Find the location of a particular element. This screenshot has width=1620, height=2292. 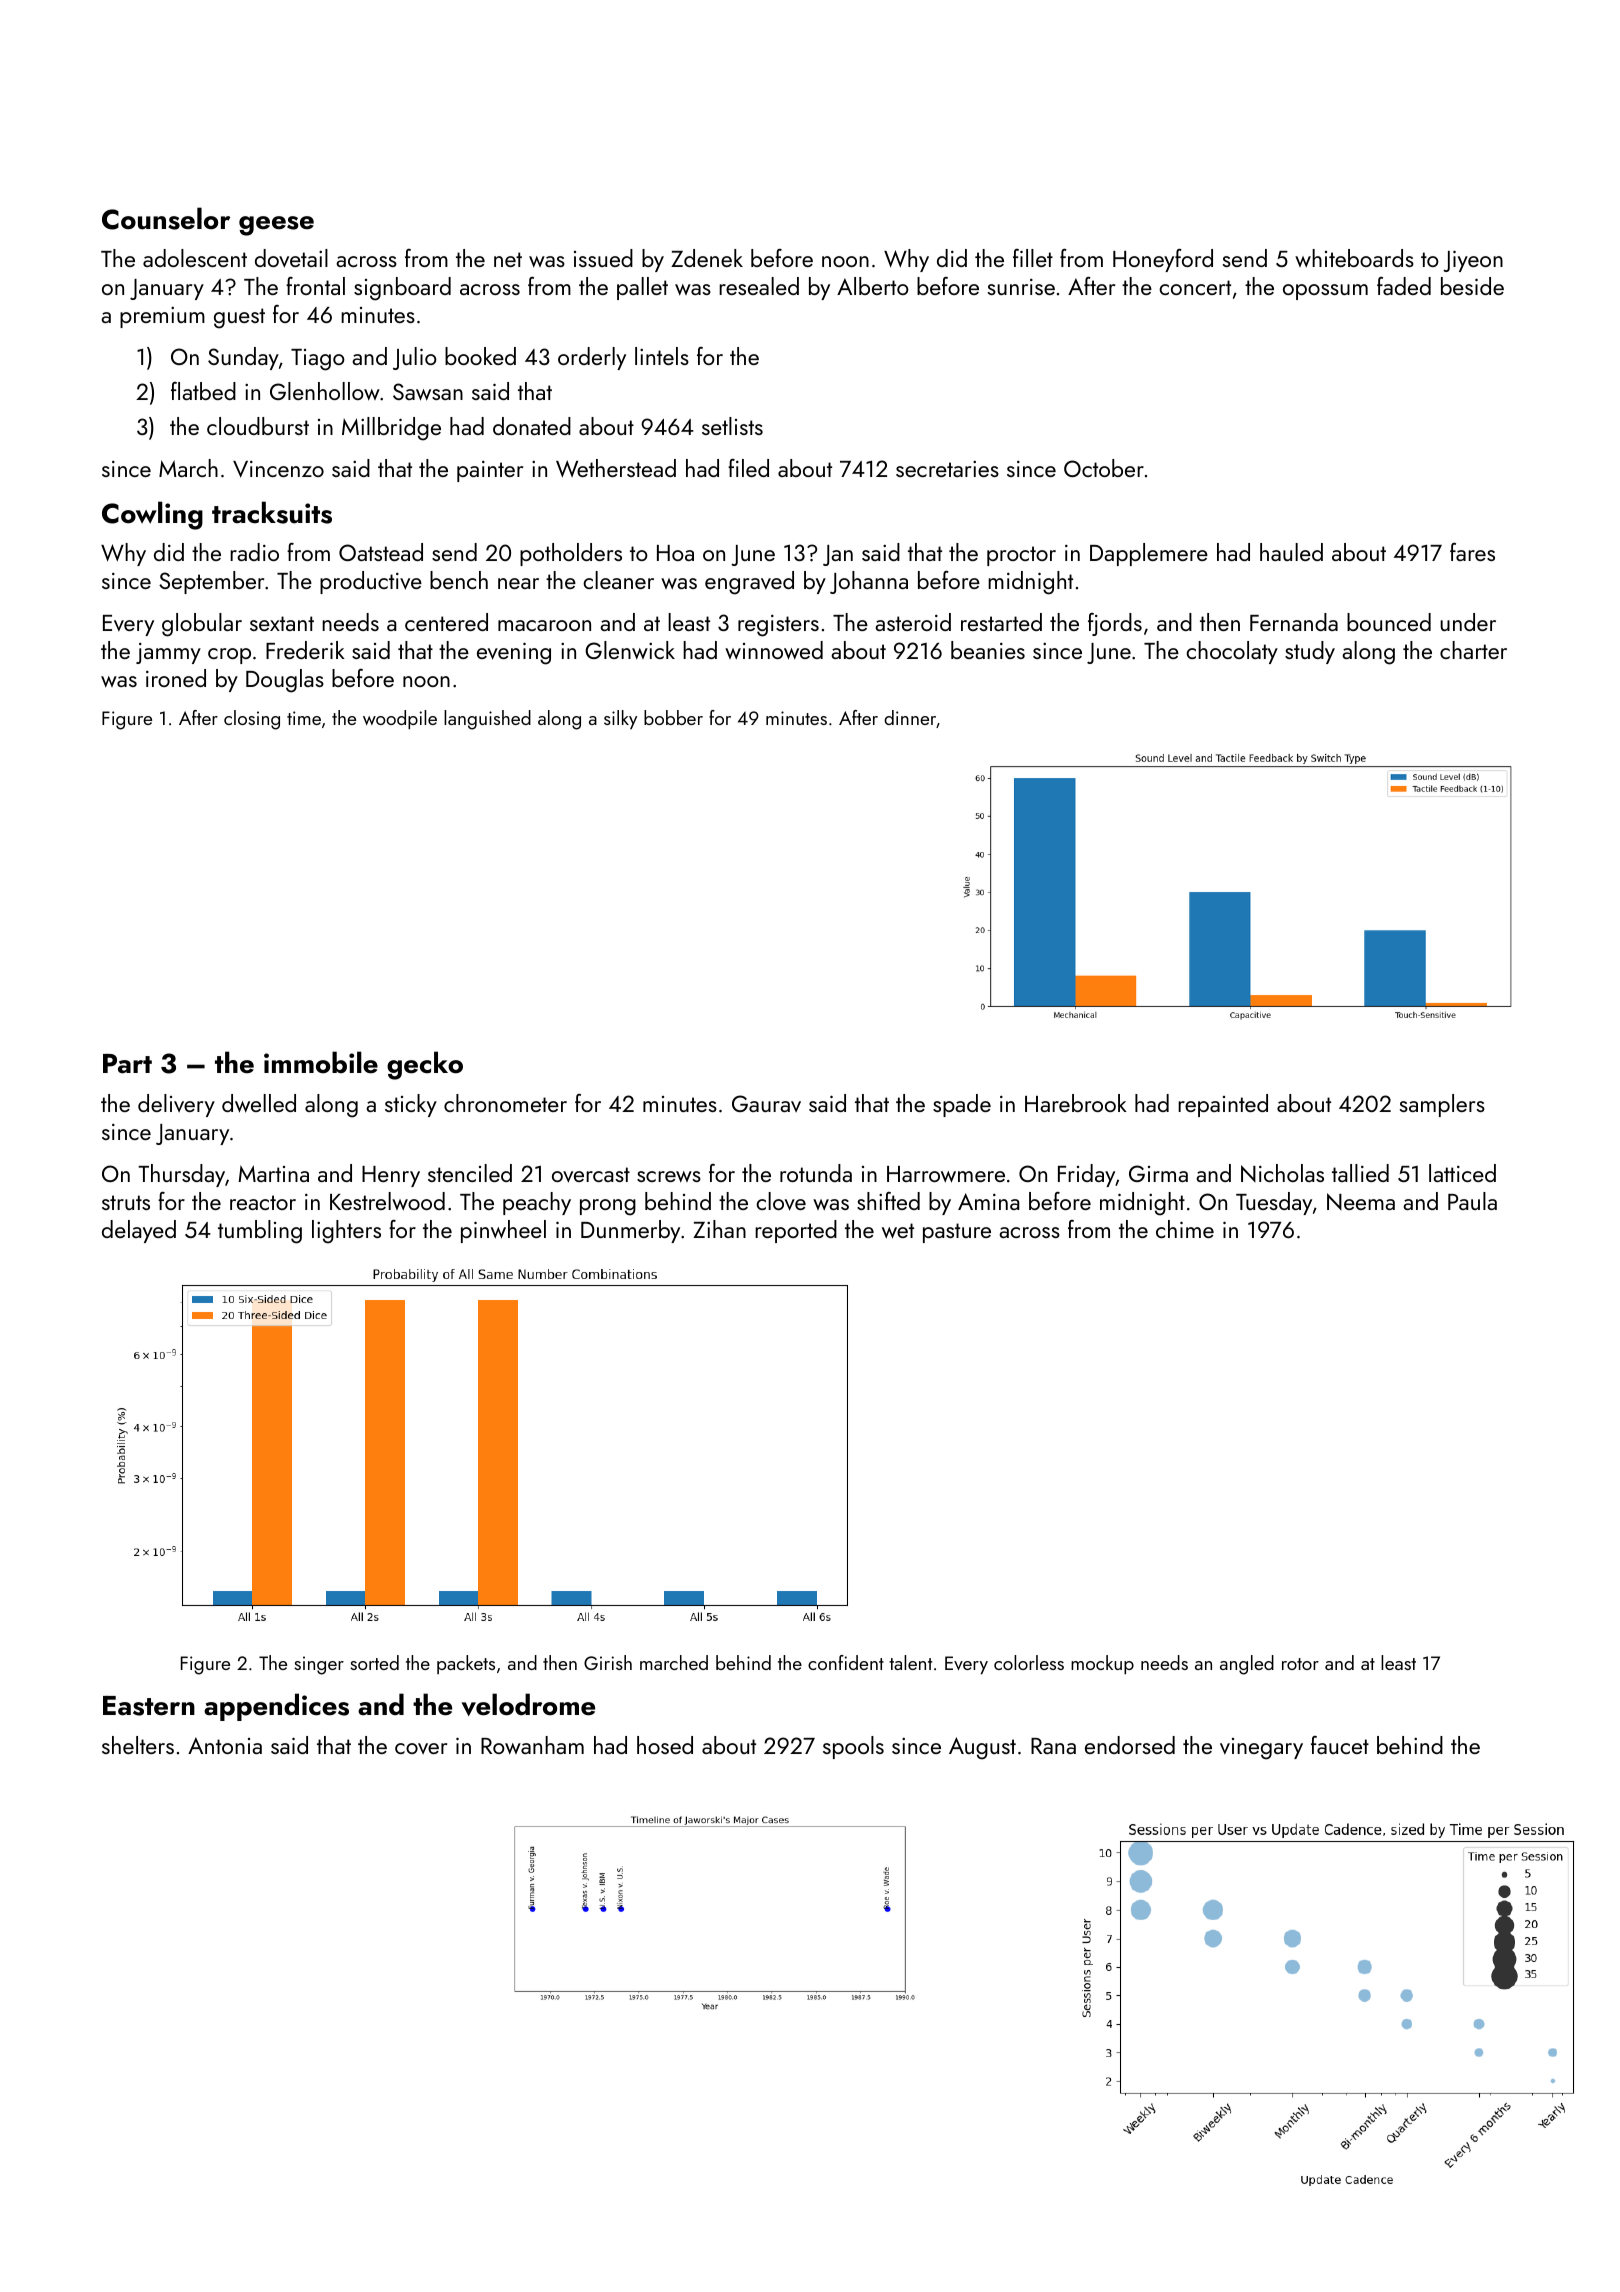

mockup is located at coordinates (1102, 1664).
